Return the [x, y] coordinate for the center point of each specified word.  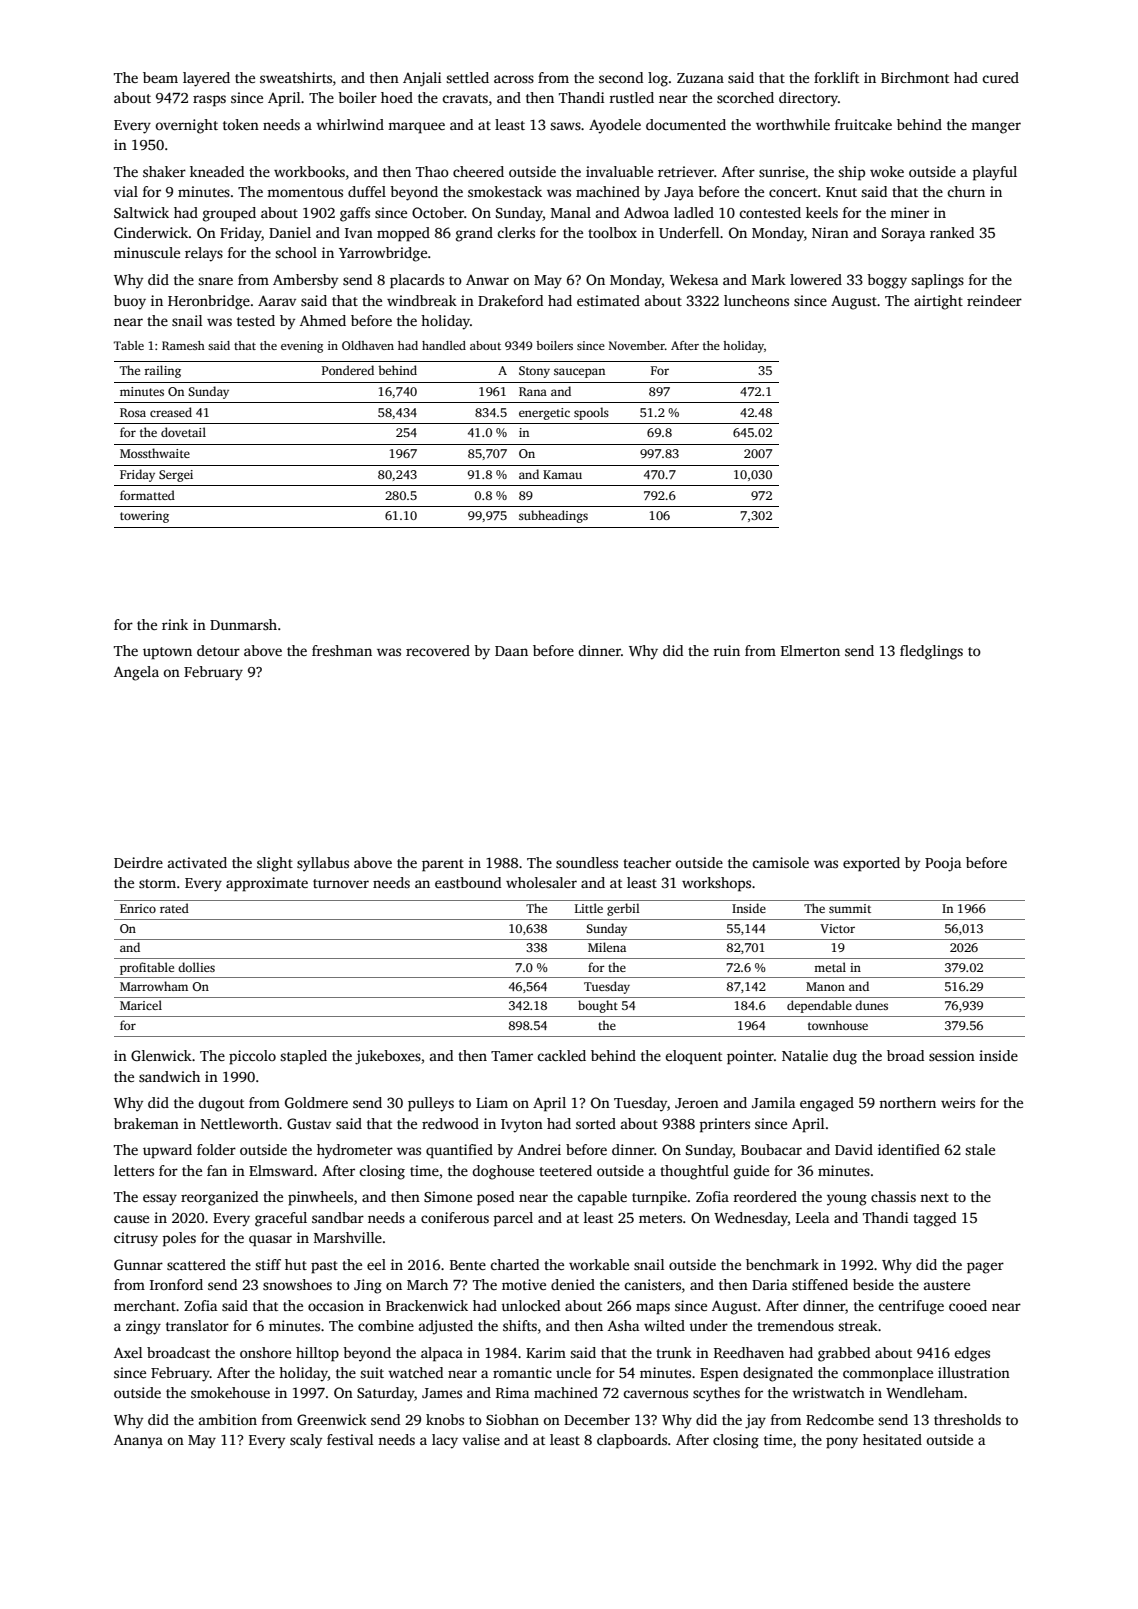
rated [174, 908]
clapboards [632, 1441]
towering [144, 517]
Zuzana [700, 78]
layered [206, 79]
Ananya [138, 1441]
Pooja [943, 864]
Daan [511, 651]
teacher [647, 862]
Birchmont [915, 77]
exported [871, 864]
